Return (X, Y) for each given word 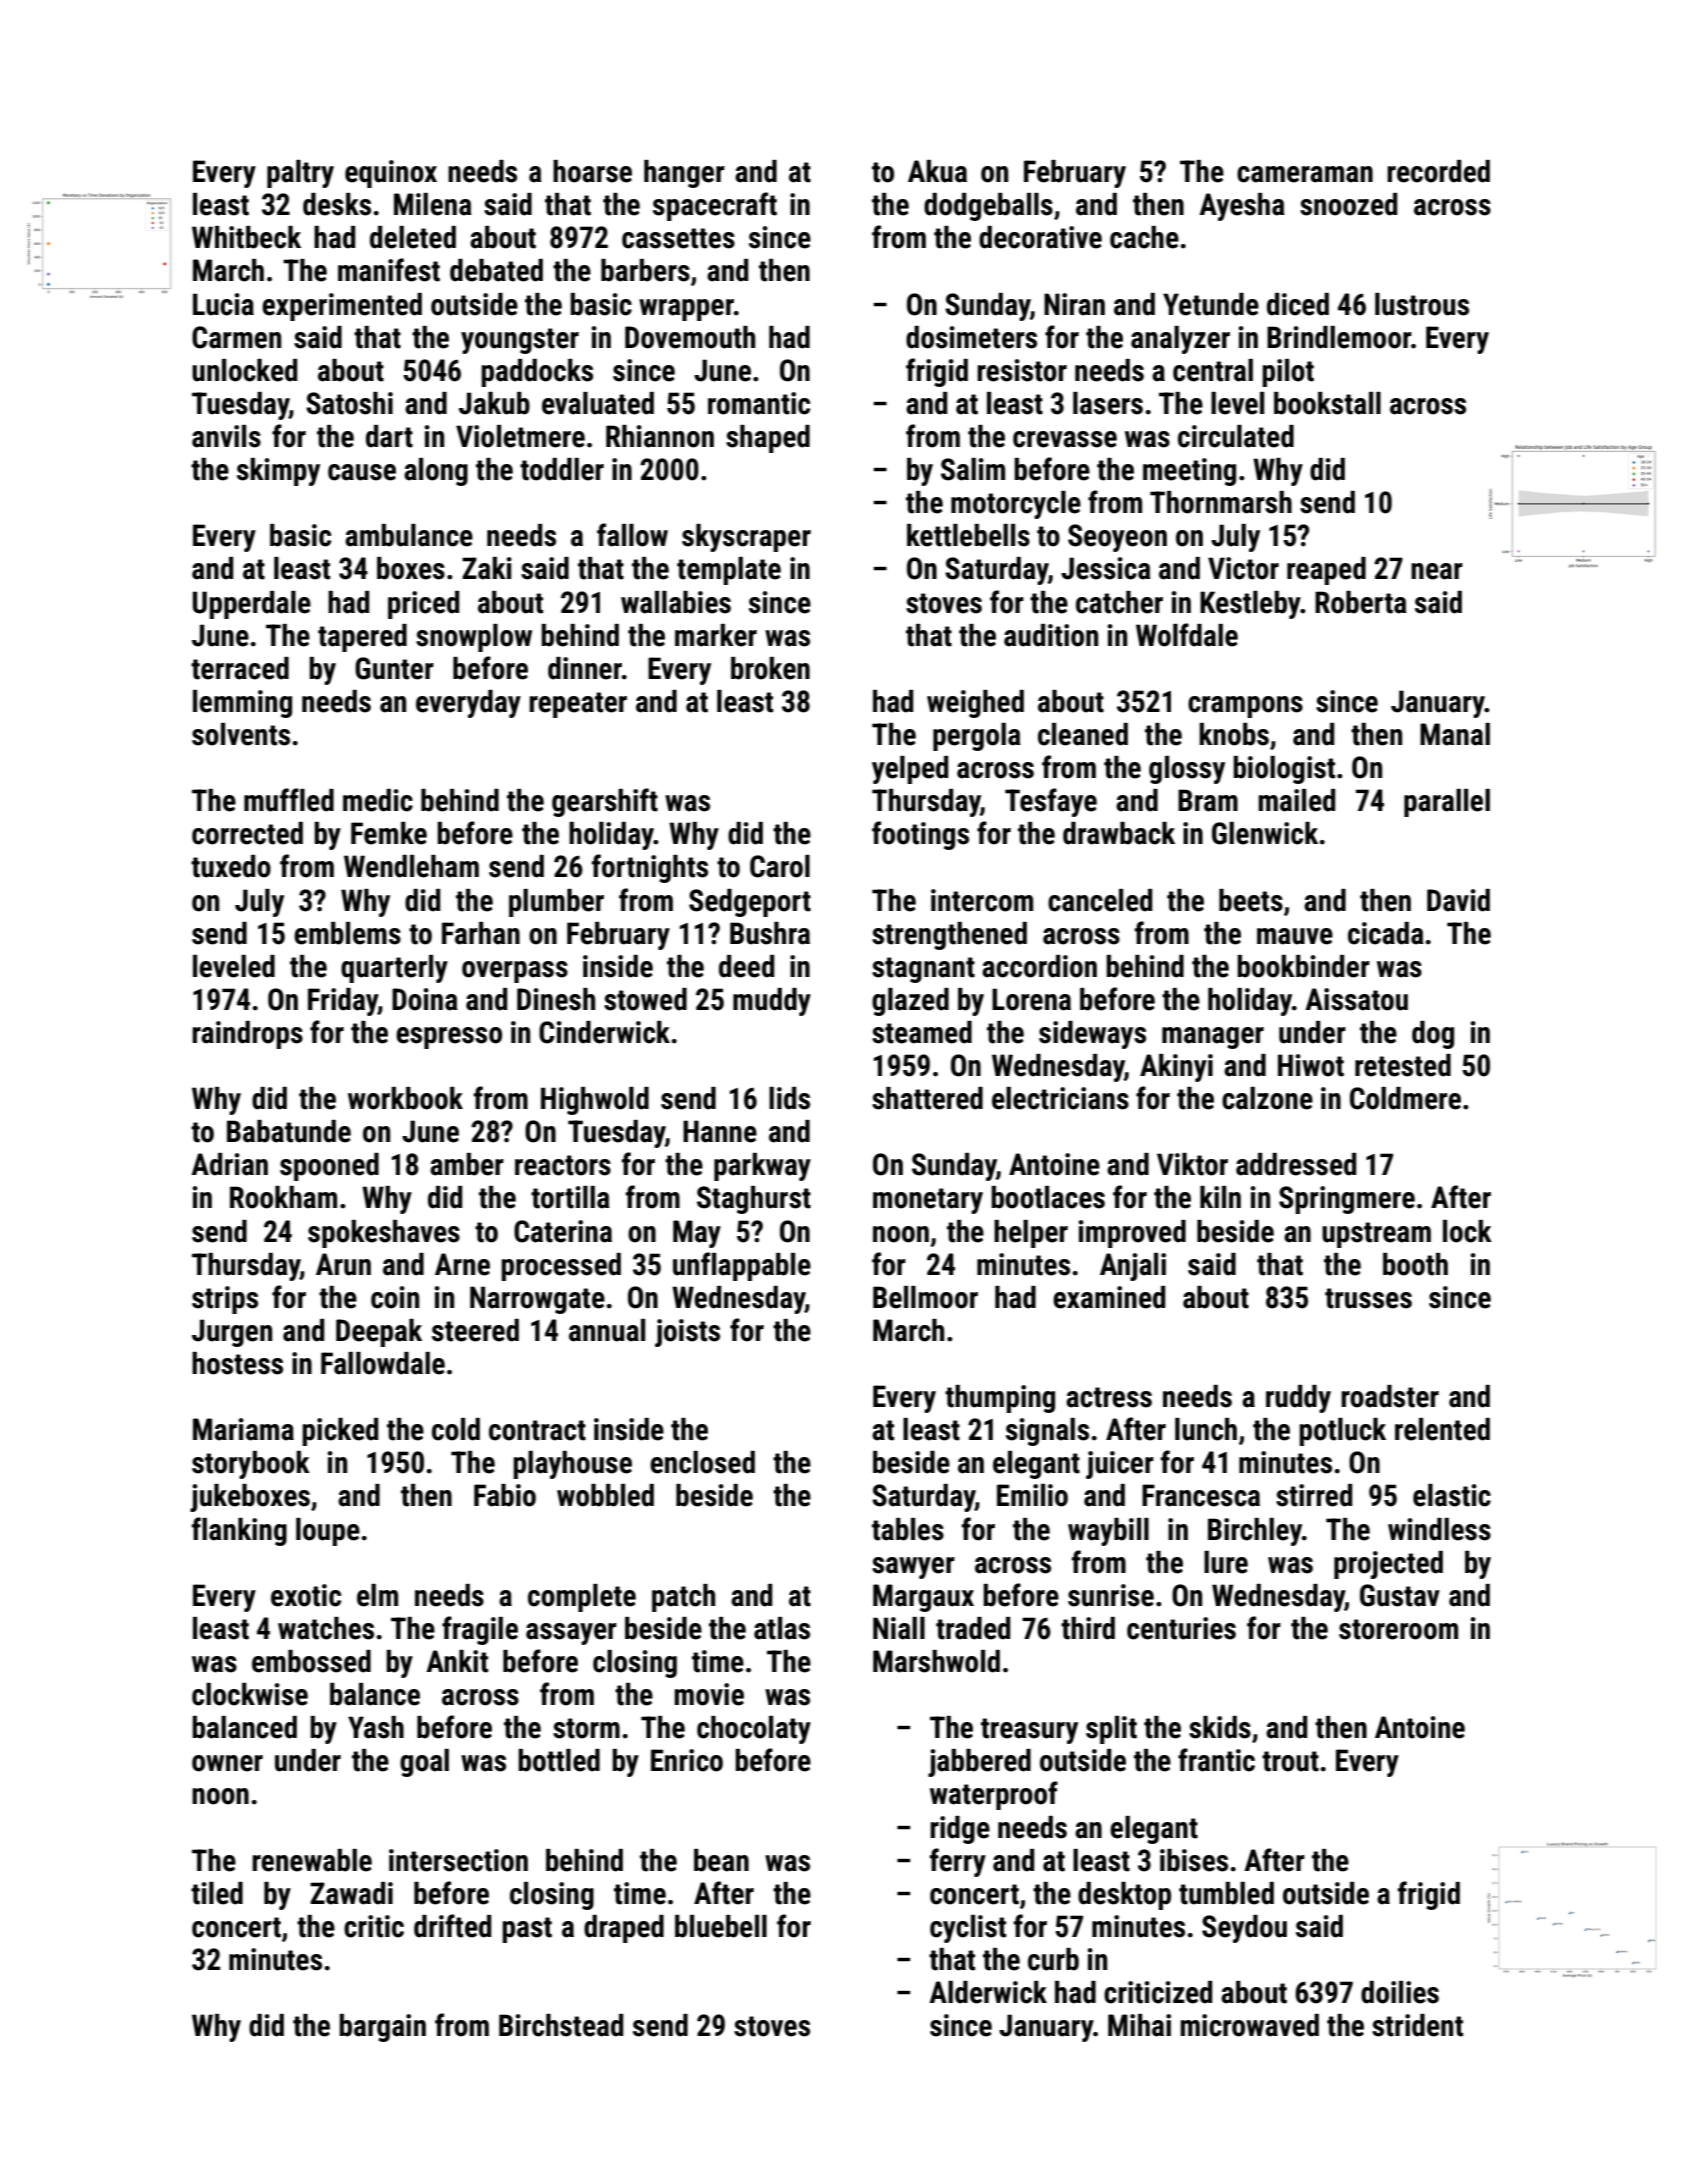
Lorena (1031, 999)
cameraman (1305, 174)
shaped (768, 439)
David (1458, 900)
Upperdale (252, 605)
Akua (937, 171)
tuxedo (231, 866)
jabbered (979, 1763)
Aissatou (1356, 999)
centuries (1181, 1628)
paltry (300, 174)
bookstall (1327, 403)
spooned (329, 1167)
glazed (910, 1002)
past (527, 1930)
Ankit (457, 1661)
